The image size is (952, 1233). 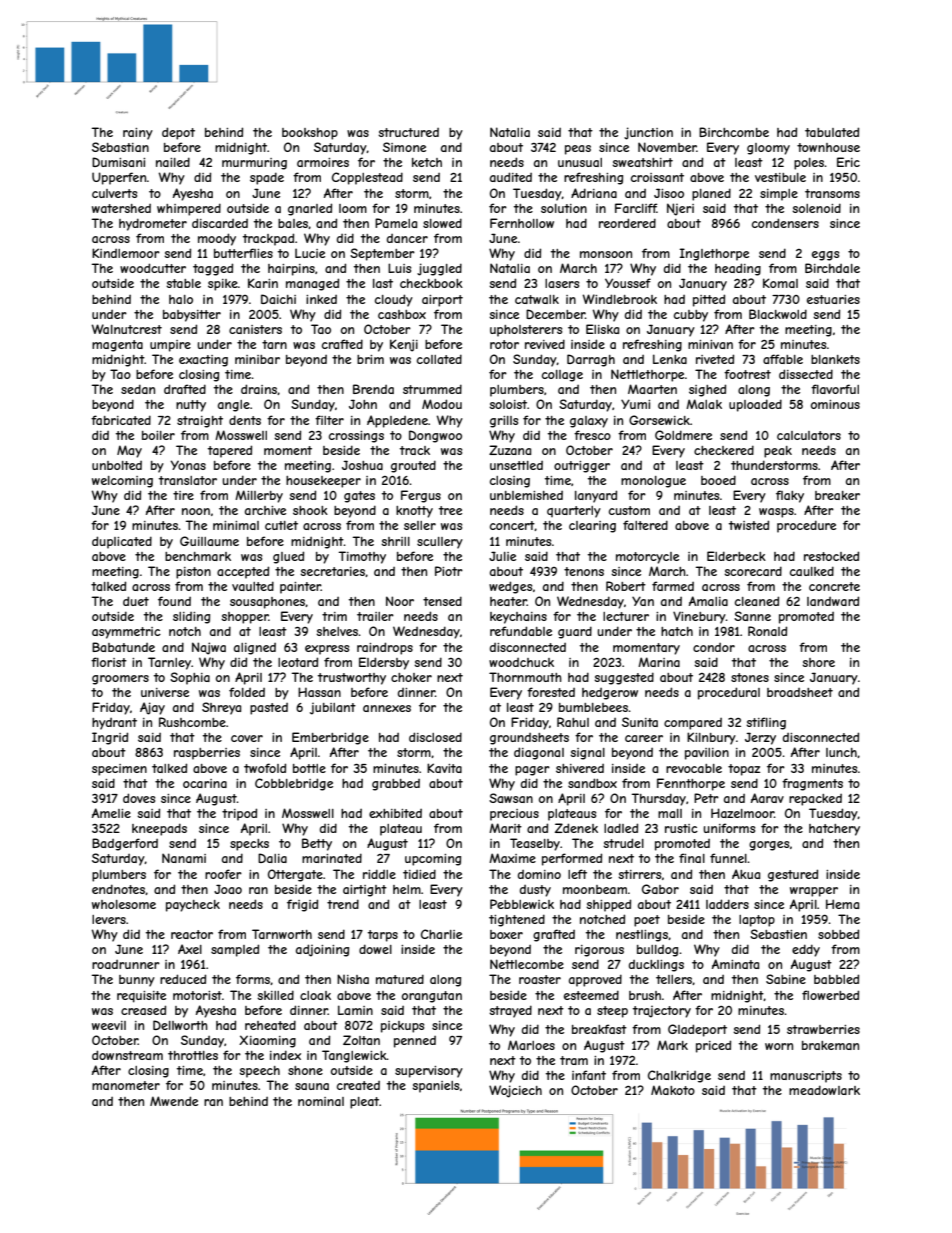 I want to click on armoires, so click(x=323, y=162).
